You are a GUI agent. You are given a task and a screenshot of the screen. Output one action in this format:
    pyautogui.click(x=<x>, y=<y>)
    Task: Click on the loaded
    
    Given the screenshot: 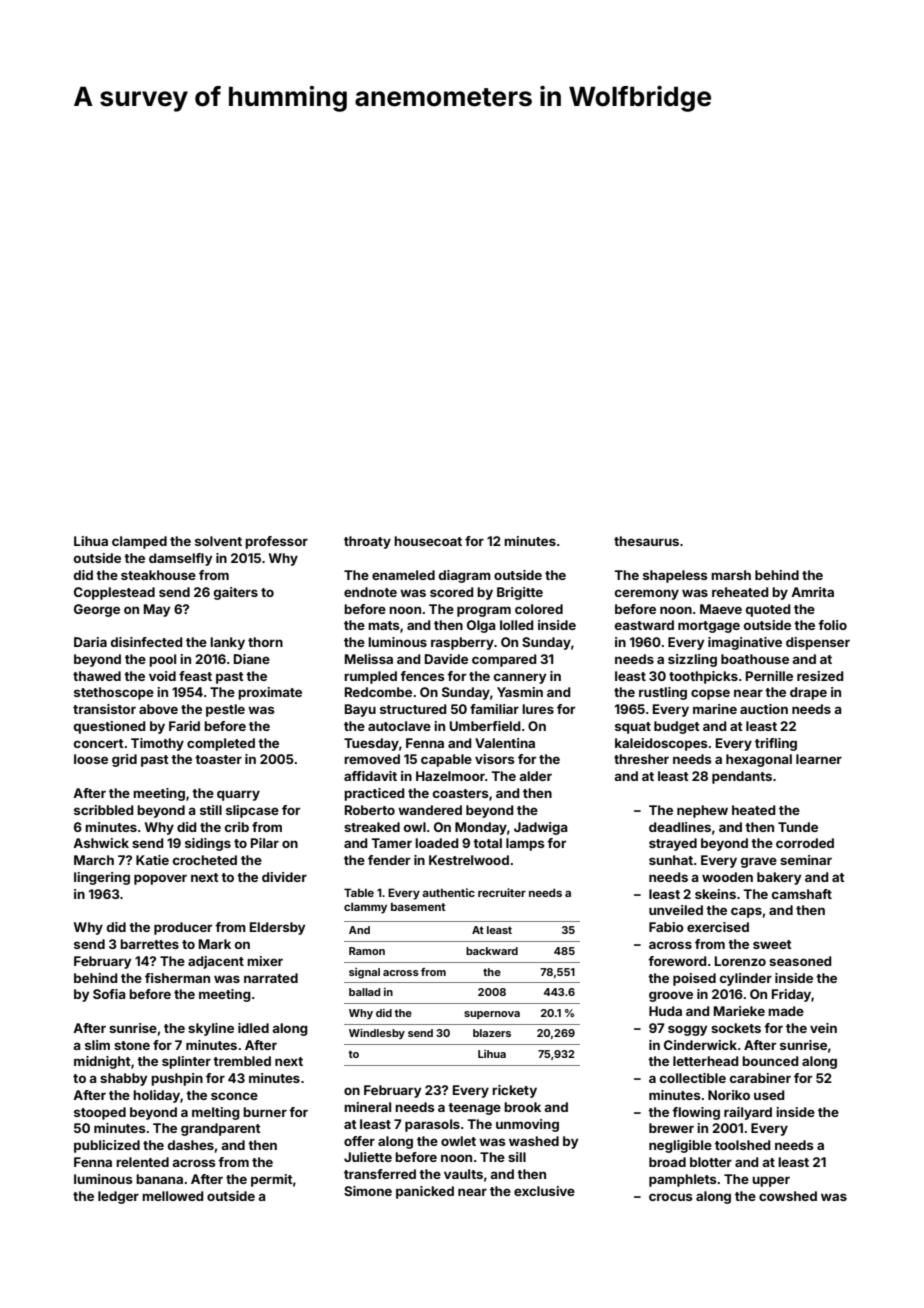 What is the action you would take?
    pyautogui.click(x=437, y=843)
